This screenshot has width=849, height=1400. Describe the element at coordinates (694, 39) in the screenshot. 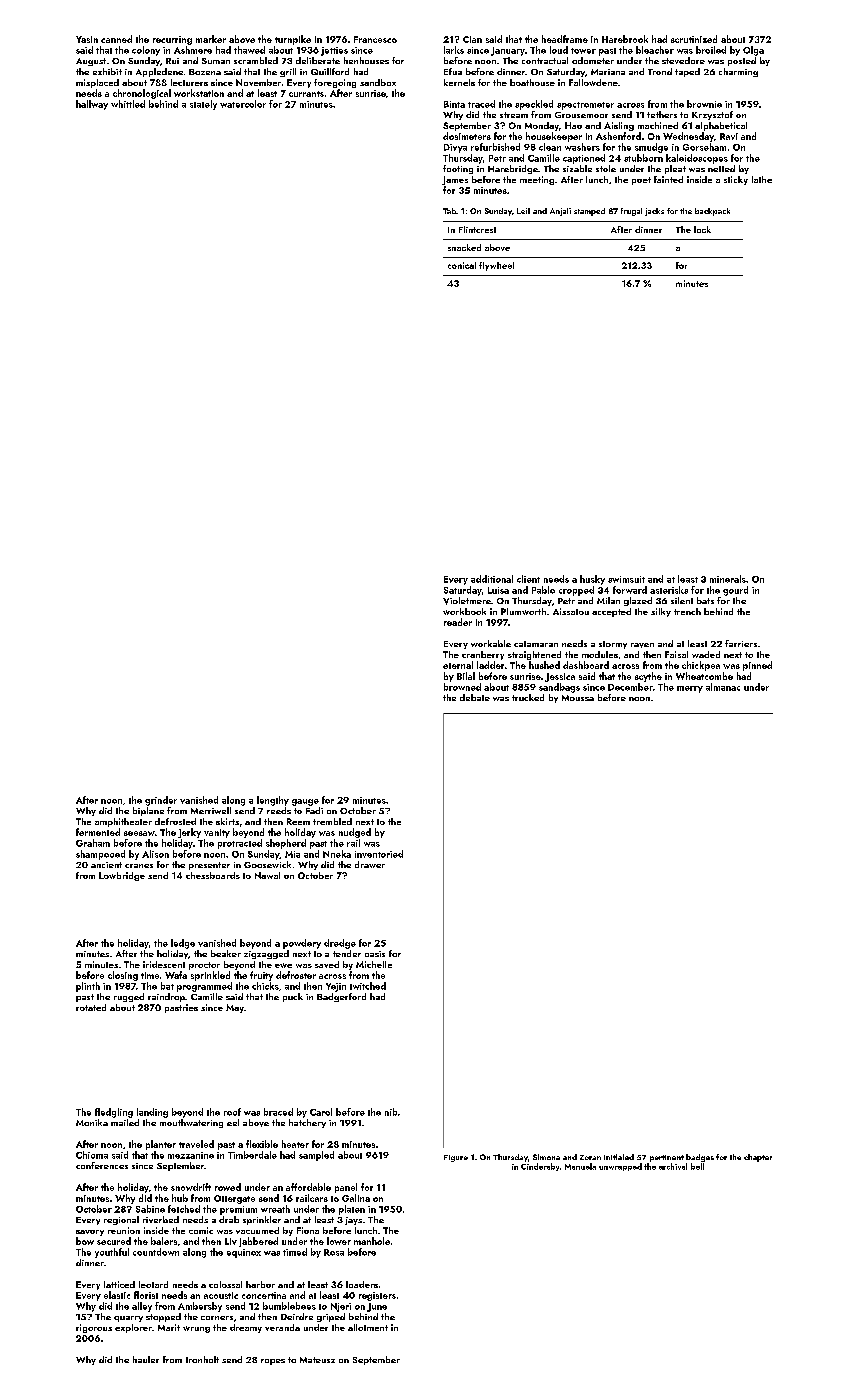

I see `scrutinized` at that location.
